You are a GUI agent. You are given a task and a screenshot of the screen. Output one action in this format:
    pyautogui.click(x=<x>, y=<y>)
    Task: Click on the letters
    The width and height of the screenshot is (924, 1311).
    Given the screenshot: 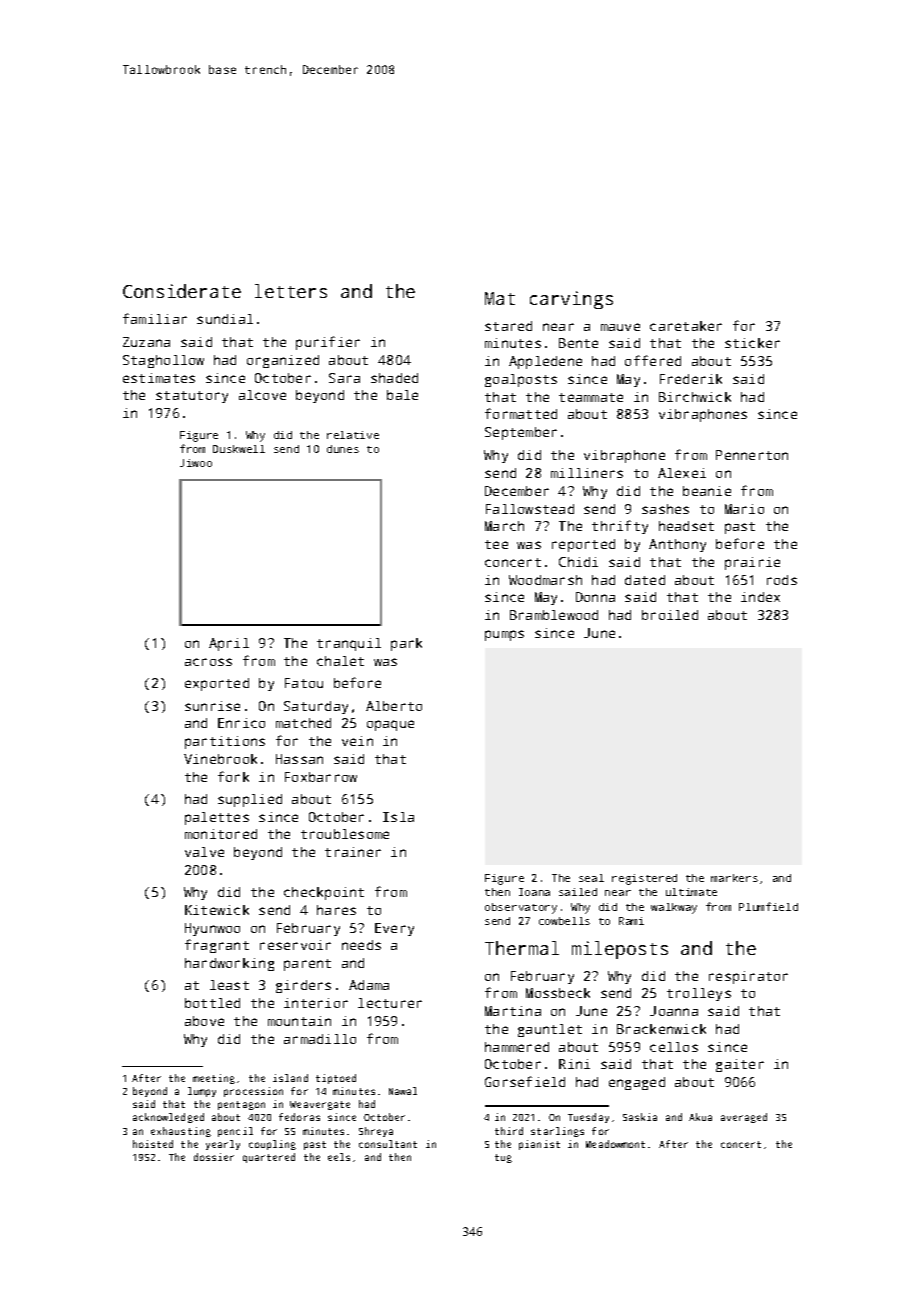 What is the action you would take?
    pyautogui.click(x=291, y=291)
